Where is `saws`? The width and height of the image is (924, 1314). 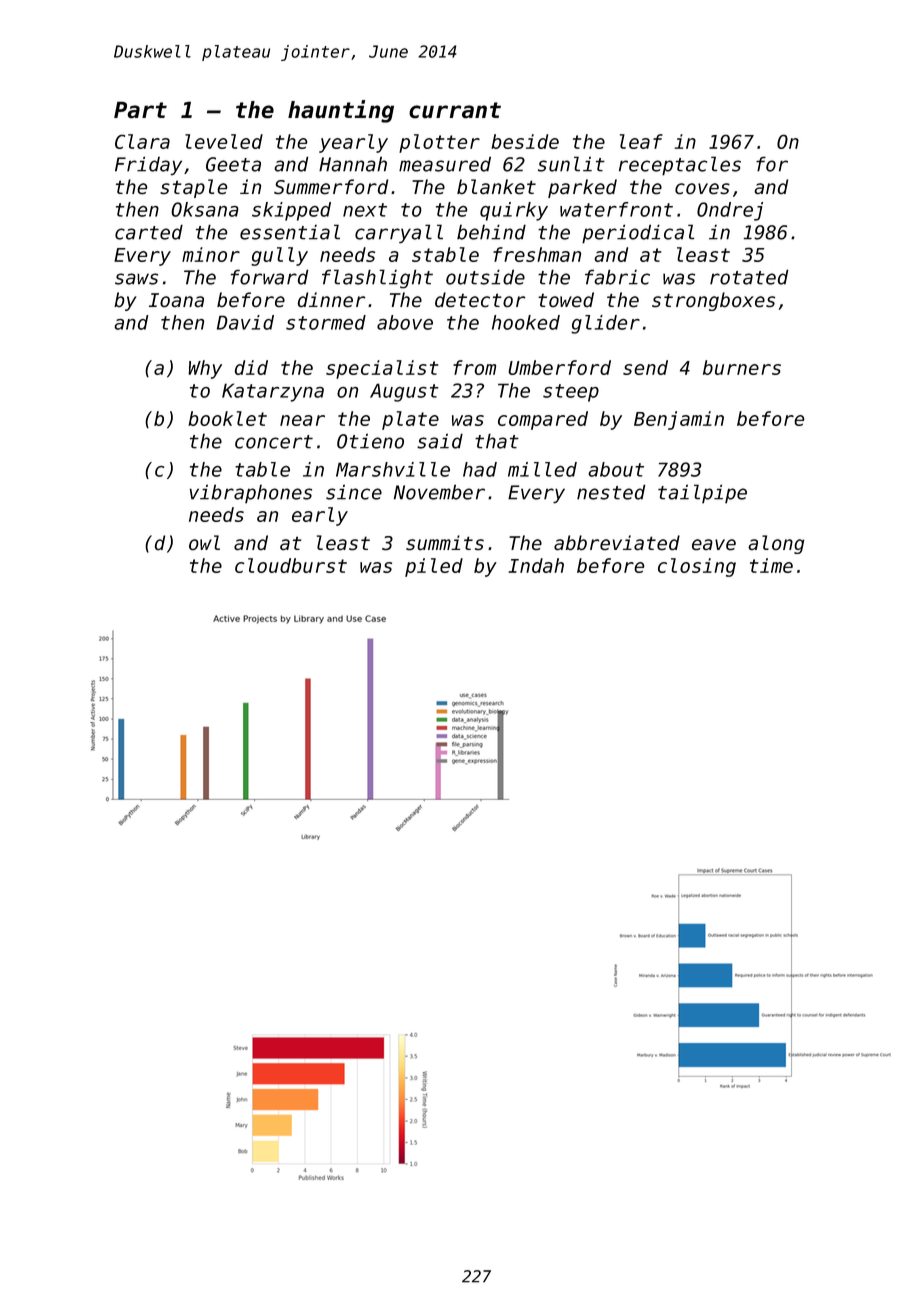 saws is located at coordinates (136, 279).
